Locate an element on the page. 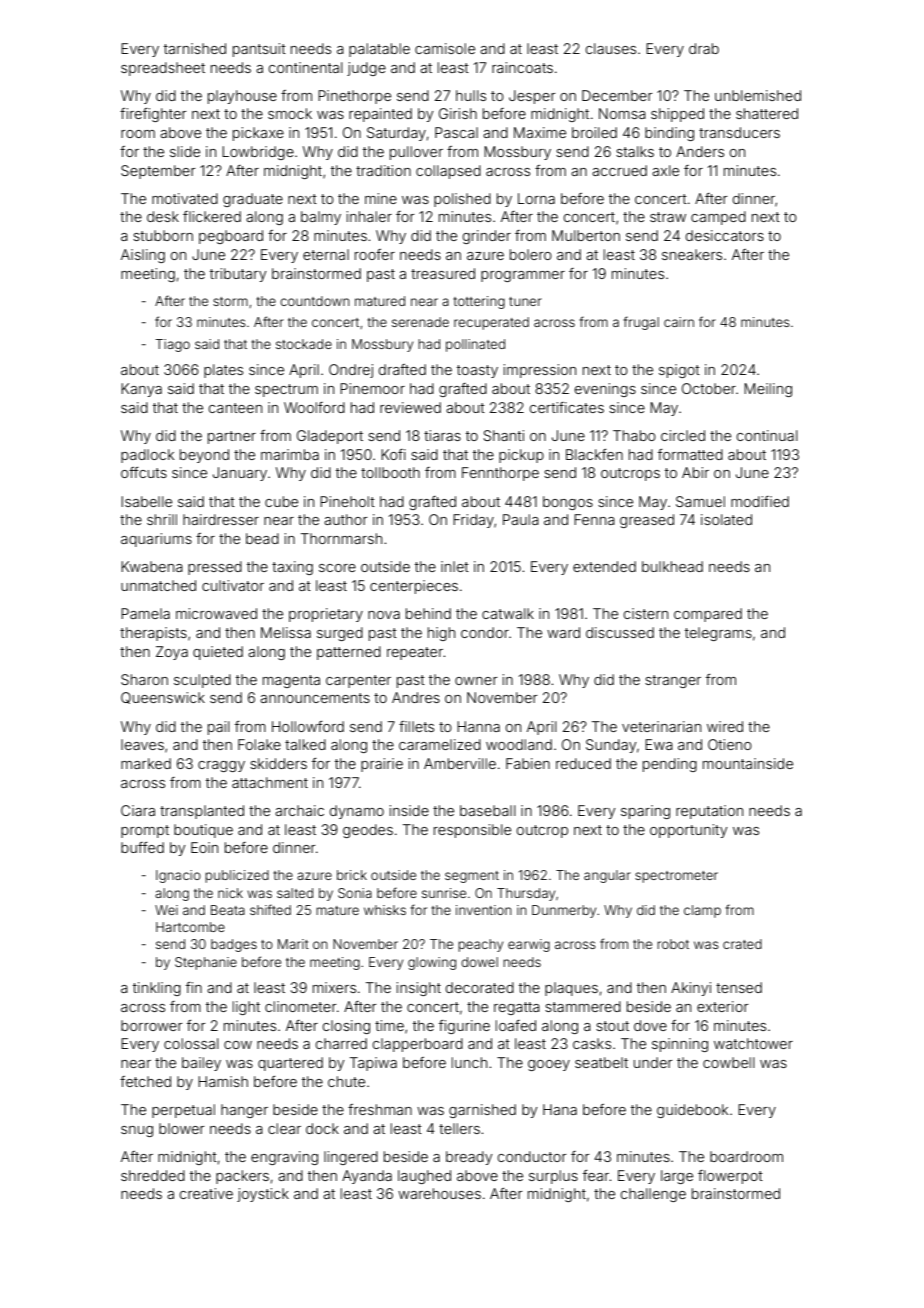 This image has height=1308, width=924. tarnished is located at coordinates (195, 48).
